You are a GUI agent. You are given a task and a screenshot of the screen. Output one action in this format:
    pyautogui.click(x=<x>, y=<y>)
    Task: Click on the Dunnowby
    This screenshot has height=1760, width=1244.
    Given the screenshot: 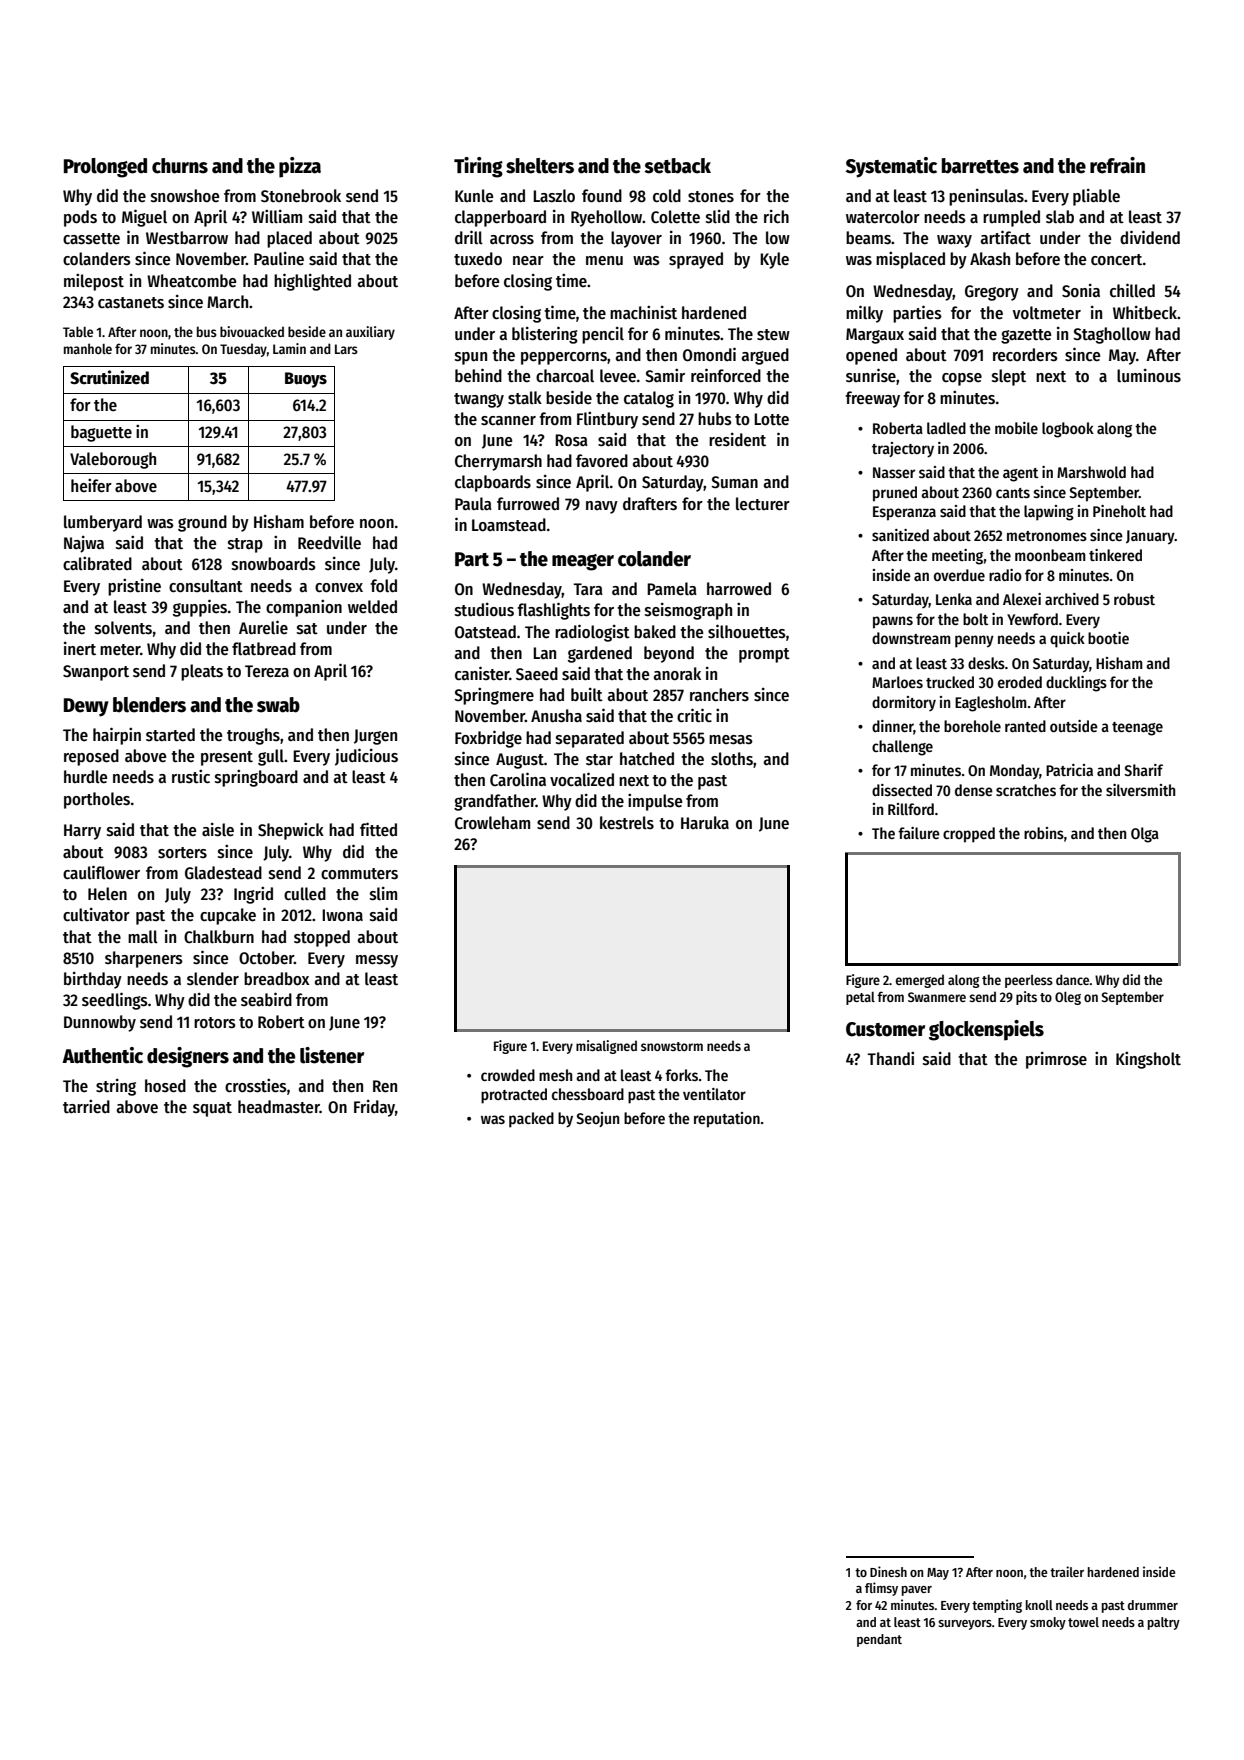 What is the action you would take?
    pyautogui.click(x=100, y=1023)
